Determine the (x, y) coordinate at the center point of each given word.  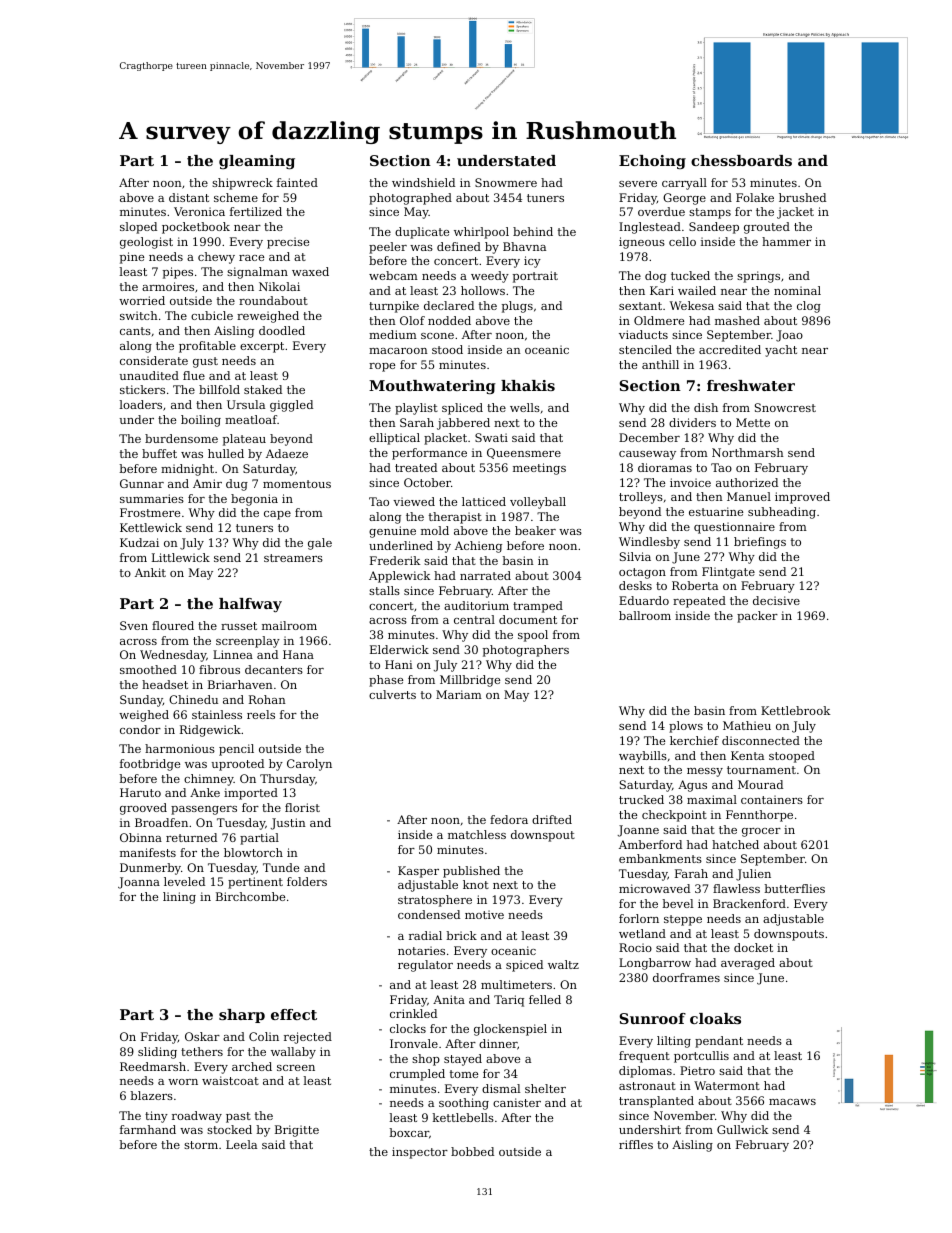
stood (447, 349)
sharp (242, 1016)
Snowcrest (785, 407)
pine (132, 258)
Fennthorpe (759, 816)
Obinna (141, 837)
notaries (421, 950)
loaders (140, 404)
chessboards (741, 160)
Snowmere (506, 182)
